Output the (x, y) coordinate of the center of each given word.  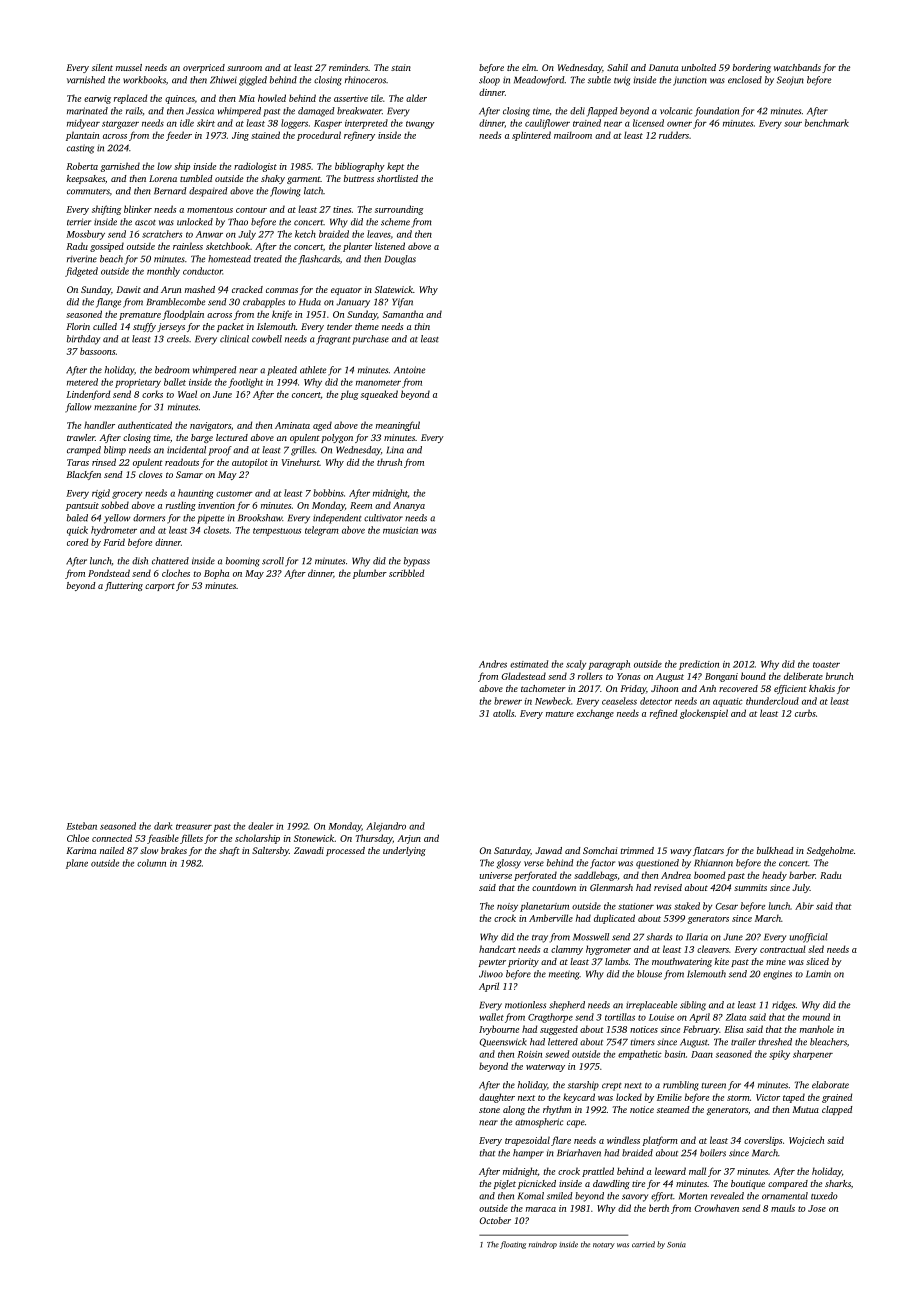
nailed (112, 850)
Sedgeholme (830, 851)
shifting (106, 210)
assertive (351, 98)
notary (604, 1246)
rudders (674, 135)
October (495, 1220)
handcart (497, 949)
